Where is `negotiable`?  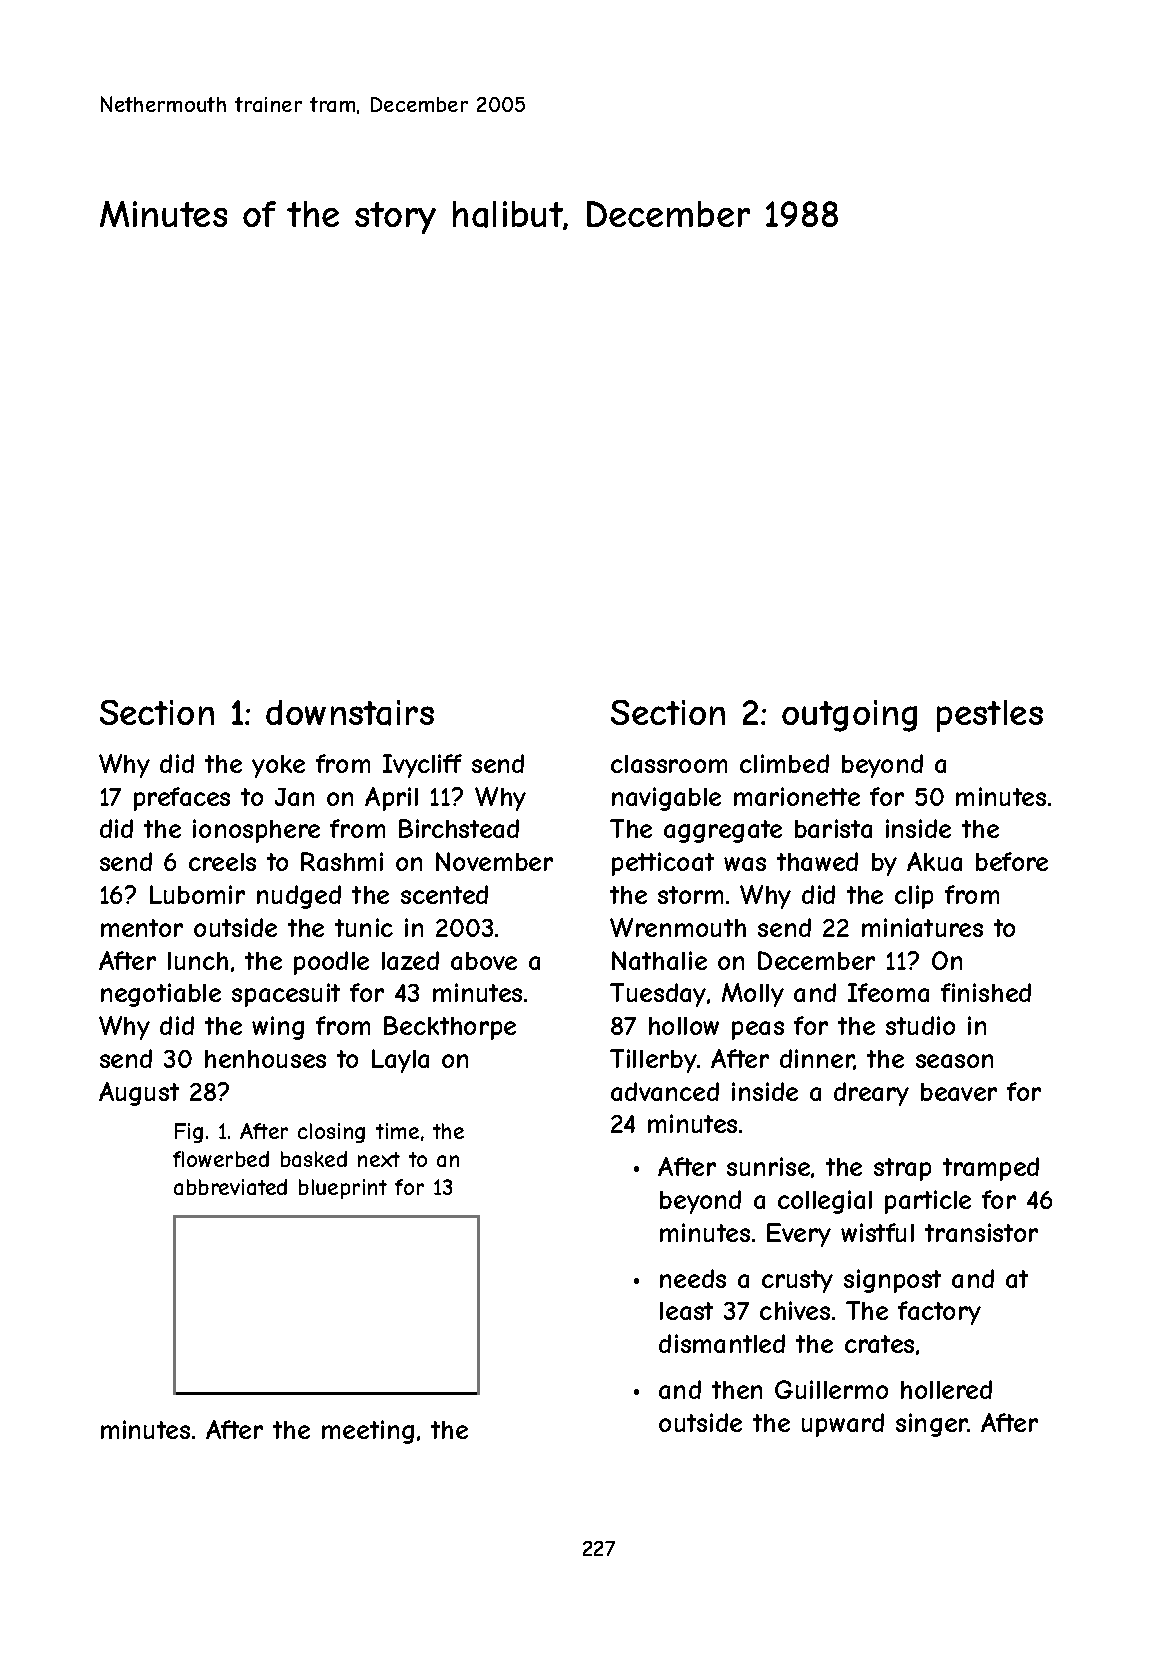
negotiable is located at coordinates (161, 995).
